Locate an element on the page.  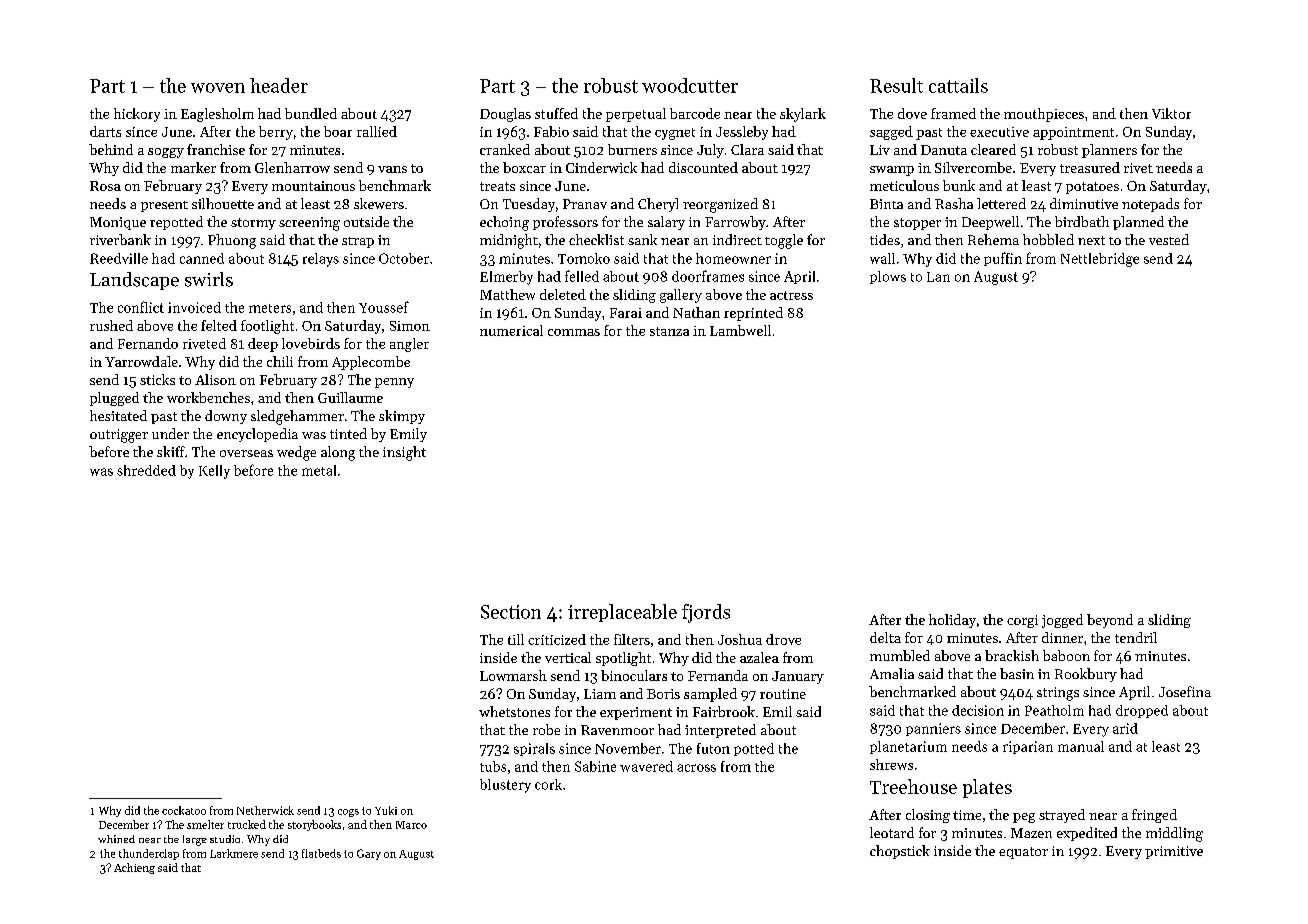
tendril is located at coordinates (1136, 637).
